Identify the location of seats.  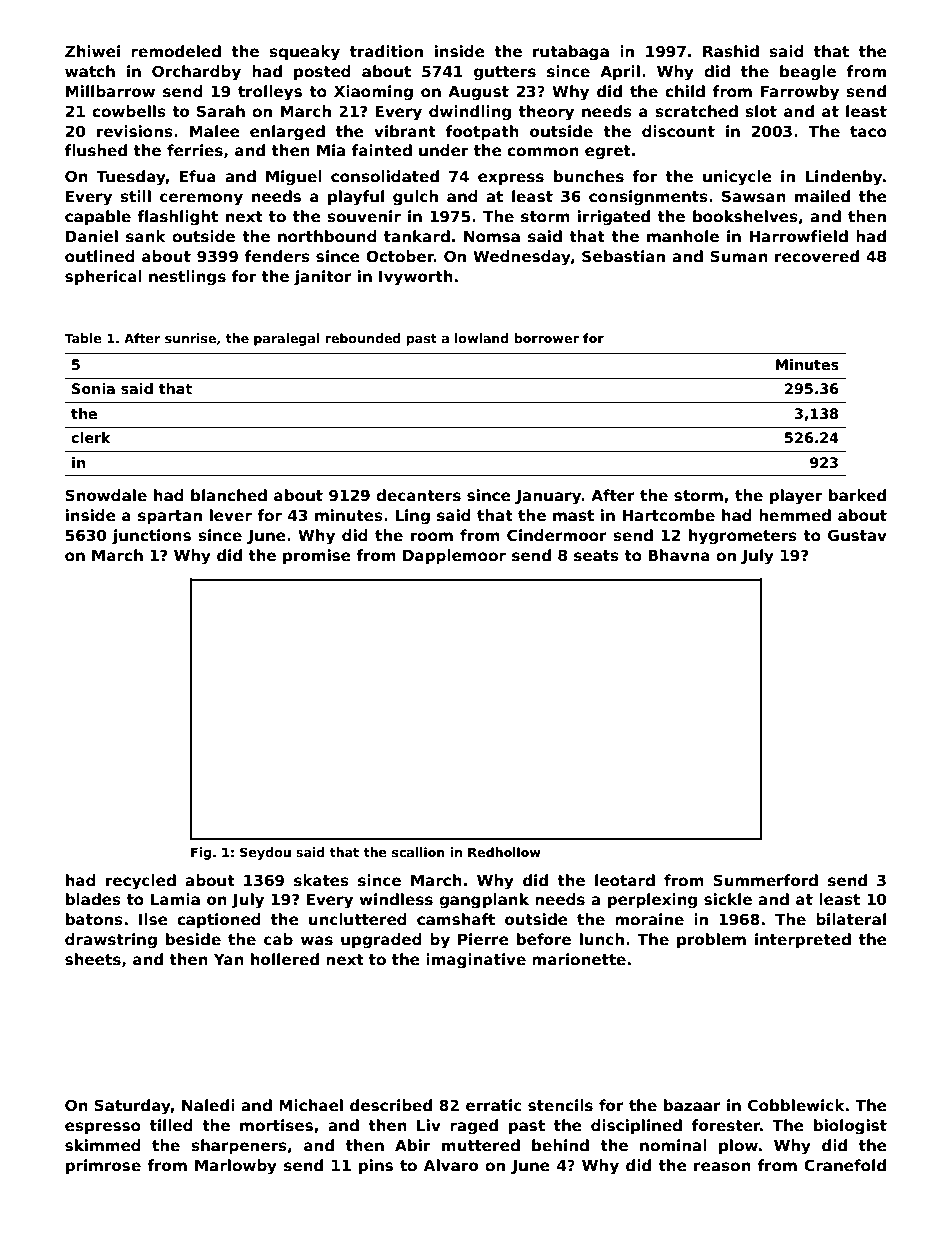
(596, 556).
